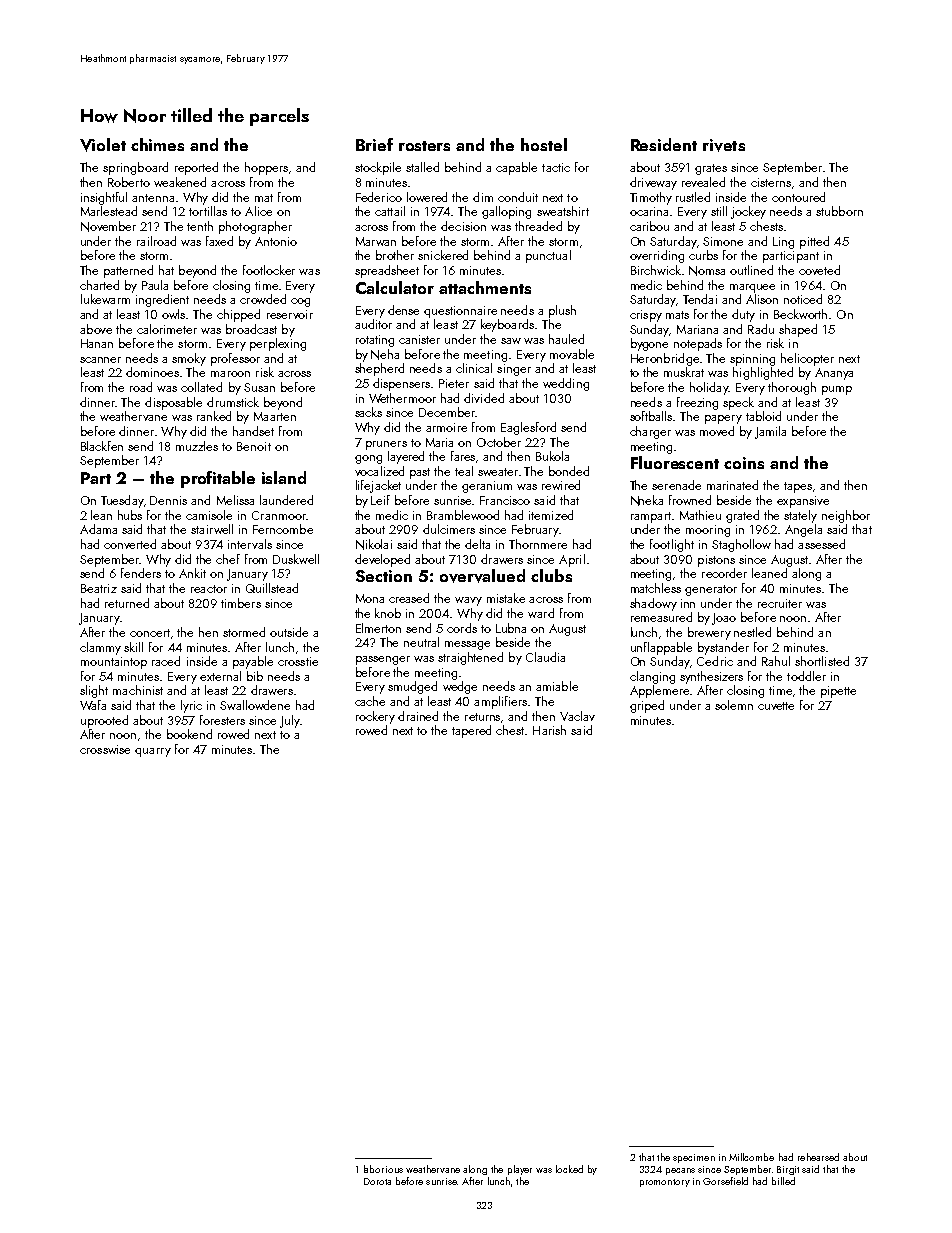 The height and width of the screenshot is (1233, 952). Describe the element at coordinates (818, 1157) in the screenshot. I see `rehearsed` at that location.
